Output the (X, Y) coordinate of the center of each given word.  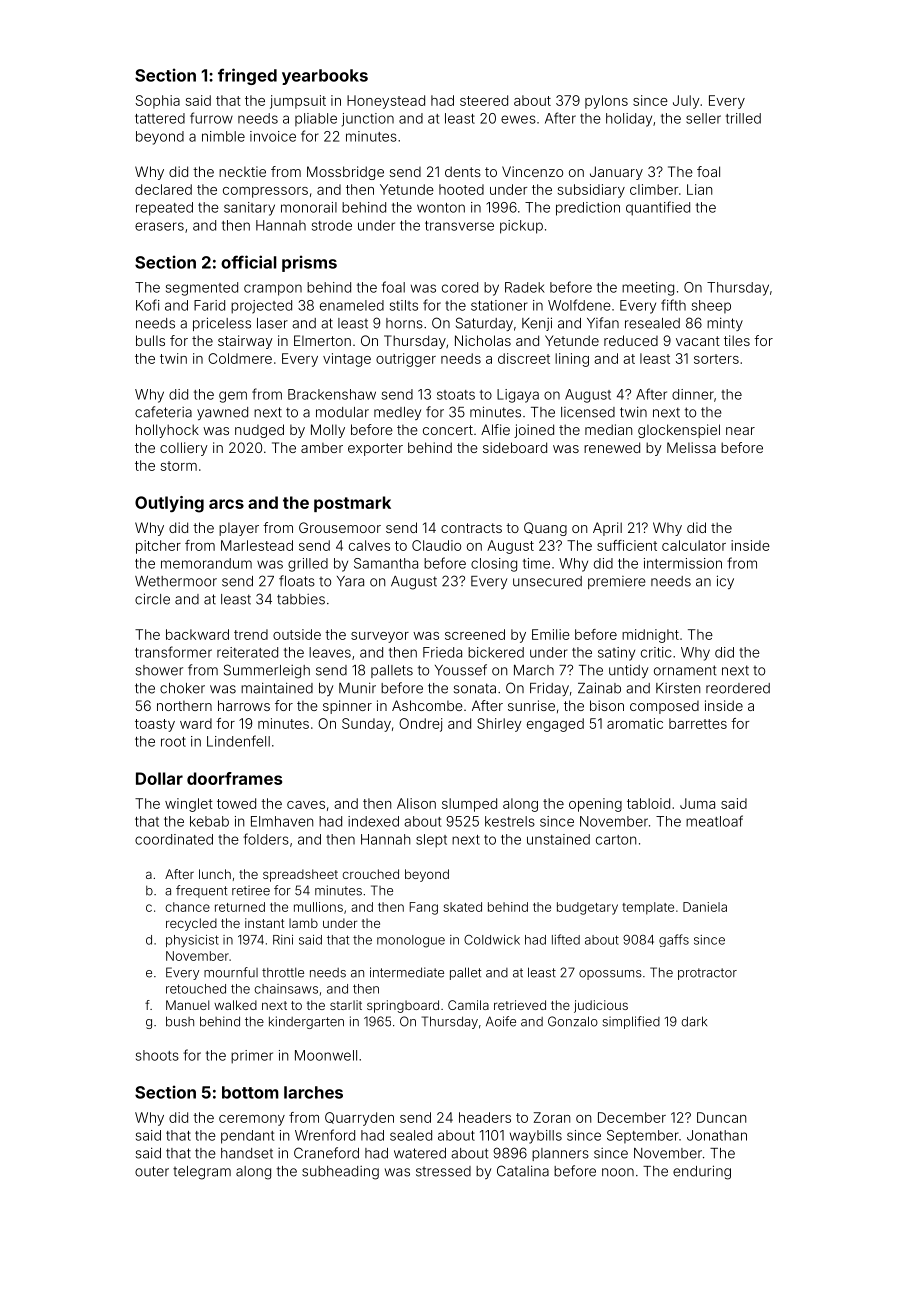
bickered (496, 652)
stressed (443, 1171)
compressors (265, 192)
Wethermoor (176, 581)
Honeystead (386, 102)
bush (180, 1021)
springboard (403, 1006)
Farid (209, 305)
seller (703, 118)
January (616, 173)
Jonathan (717, 1135)
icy (725, 582)
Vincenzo (532, 171)
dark (694, 1021)
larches (313, 1092)
